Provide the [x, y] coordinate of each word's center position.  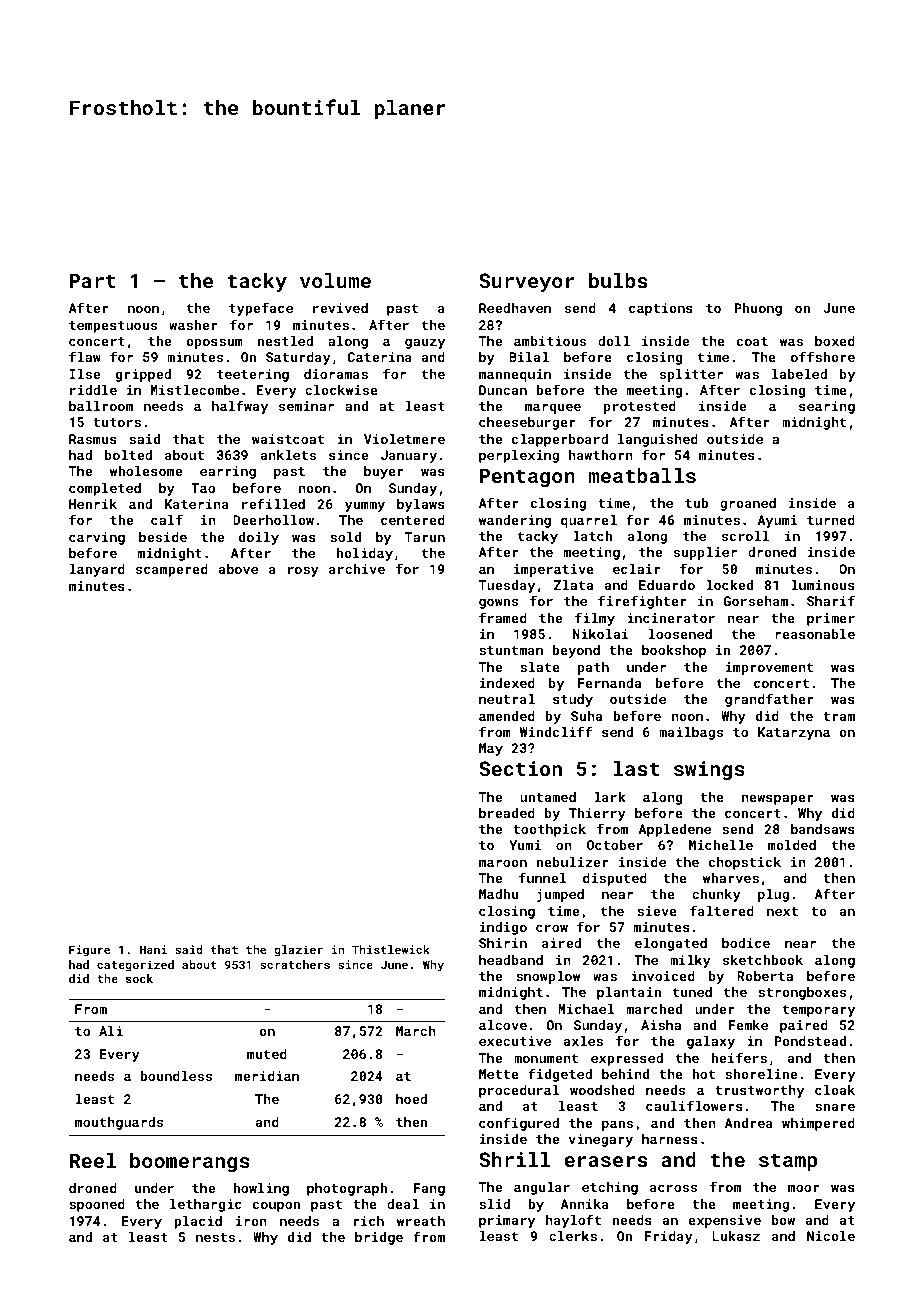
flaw [85, 356]
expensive [725, 1221]
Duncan [503, 390]
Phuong [758, 309]
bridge [379, 1238]
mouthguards [119, 1123]
